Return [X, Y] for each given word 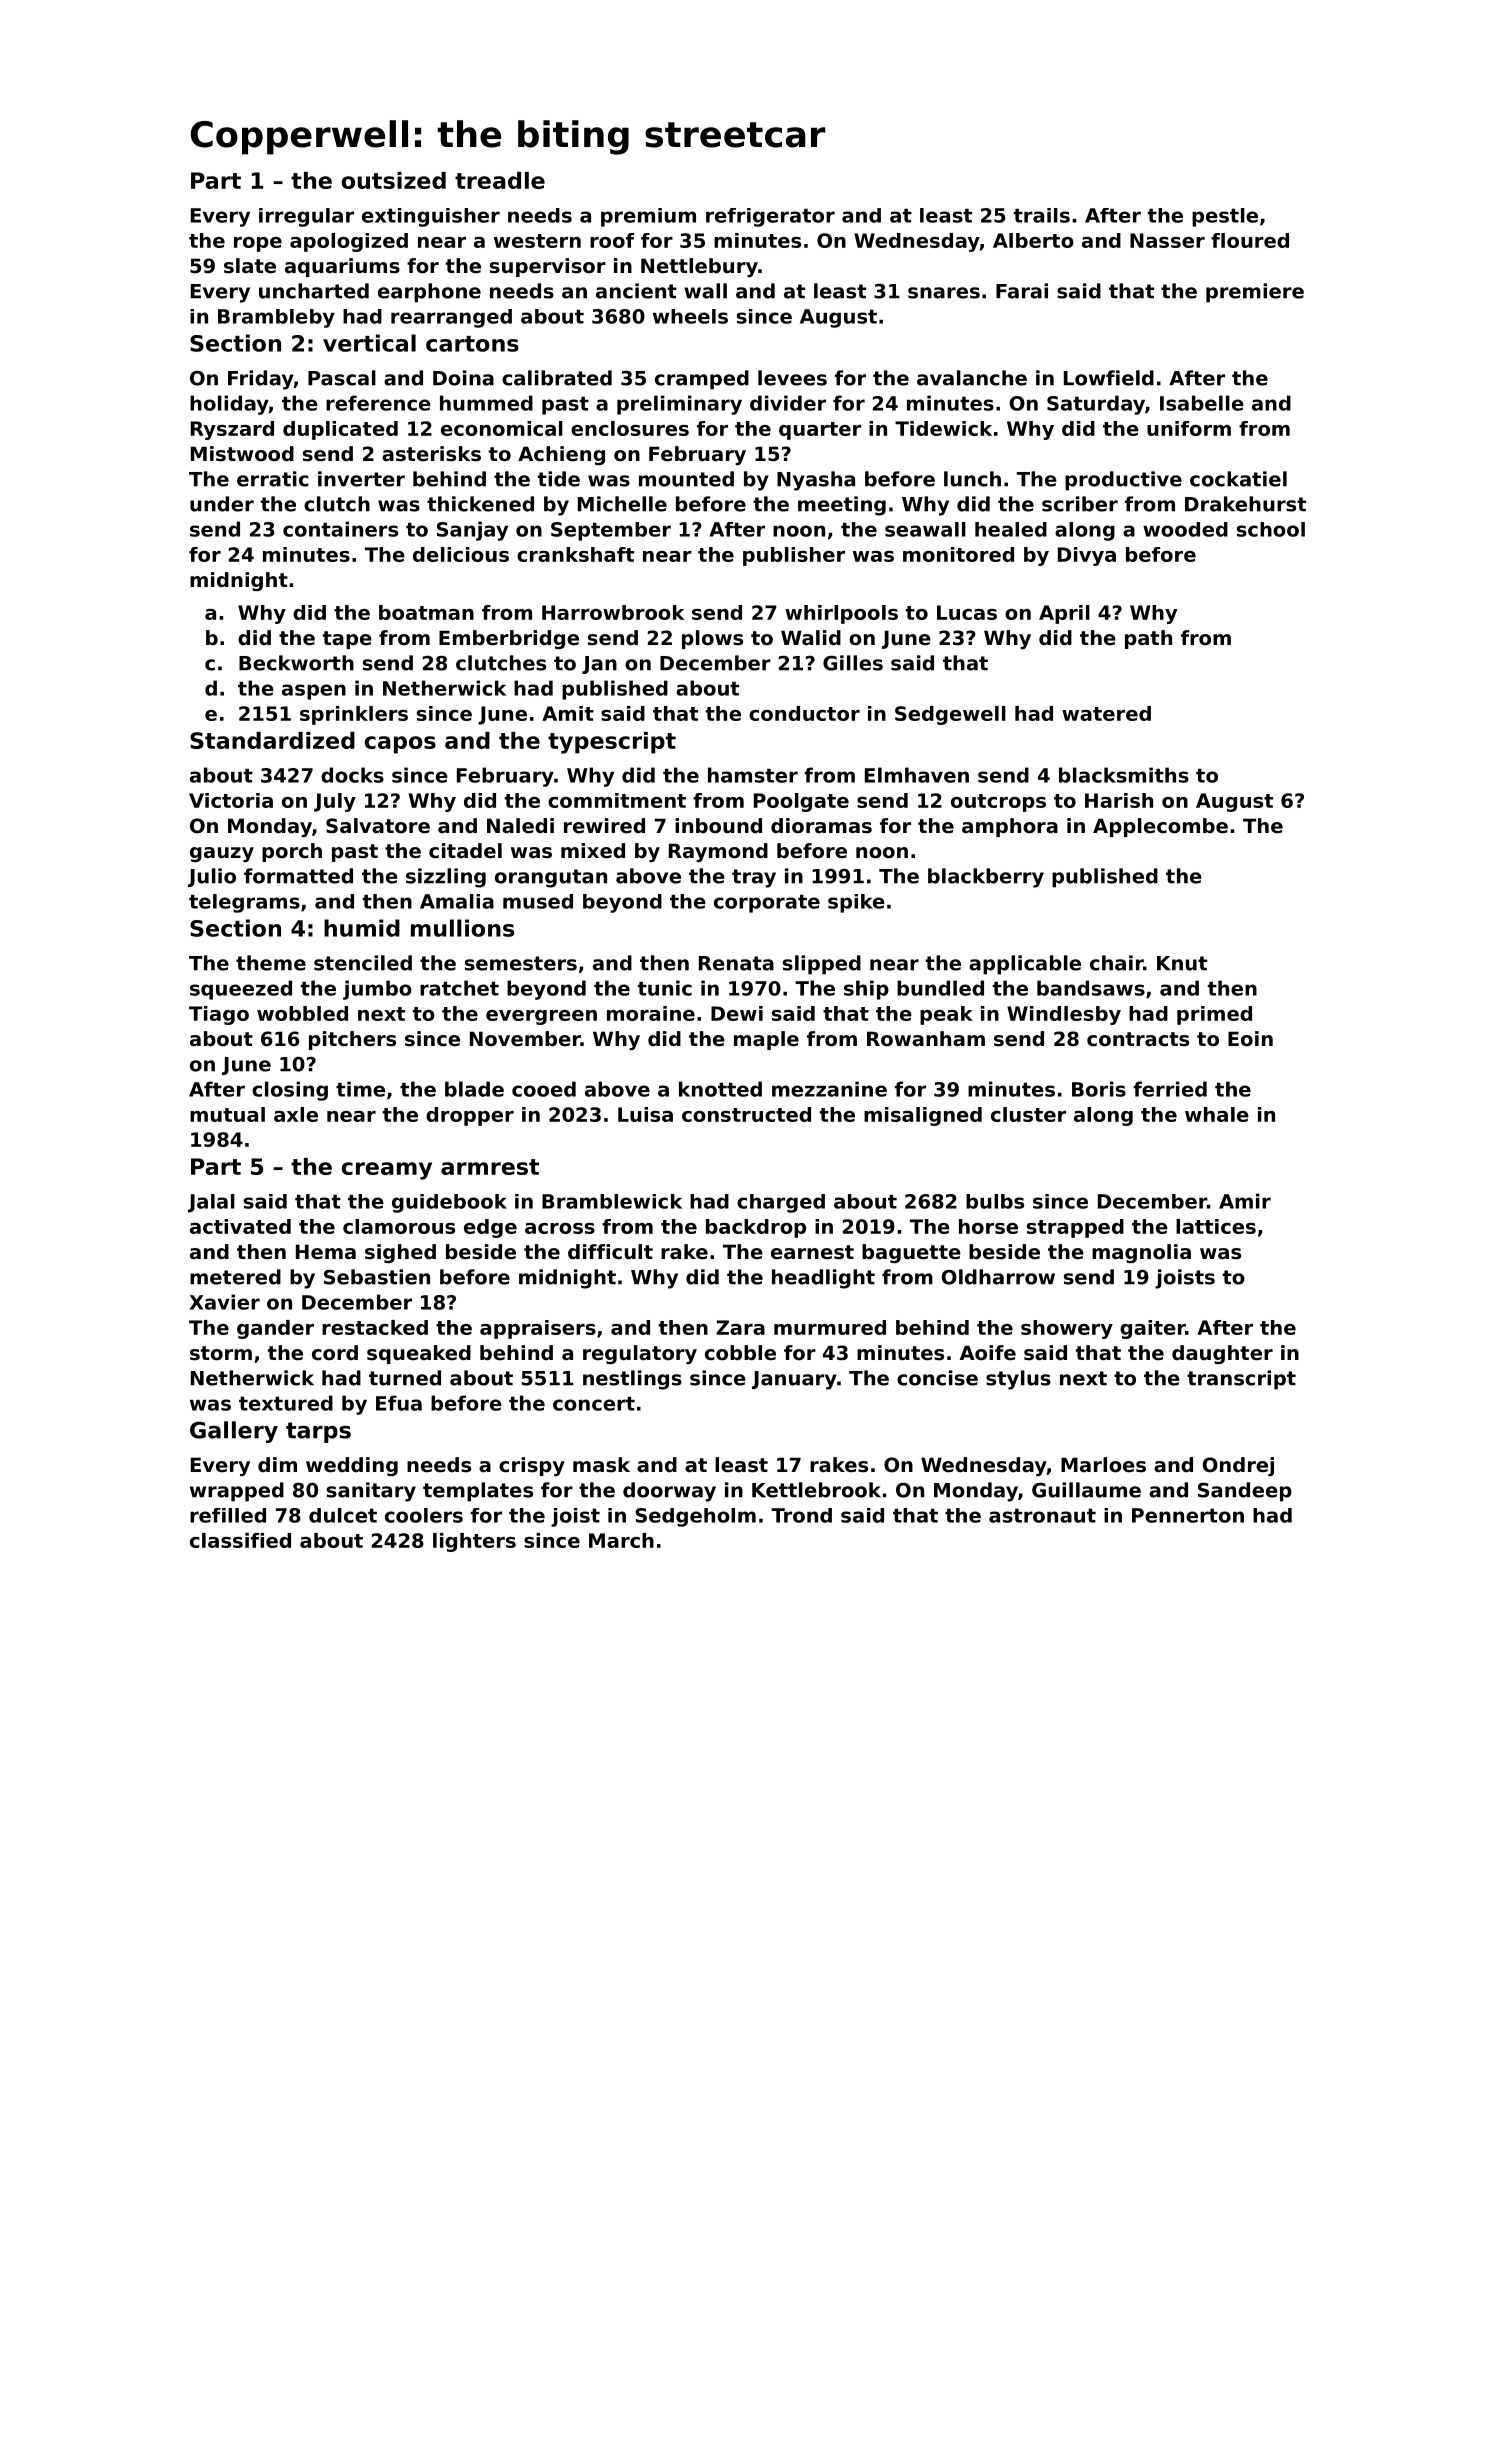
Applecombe [1160, 827]
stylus [1018, 1380]
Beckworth [296, 663]
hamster [753, 775]
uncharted [314, 291]
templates [478, 1492]
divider [788, 403]
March [621, 1540]
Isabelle [1202, 403]
